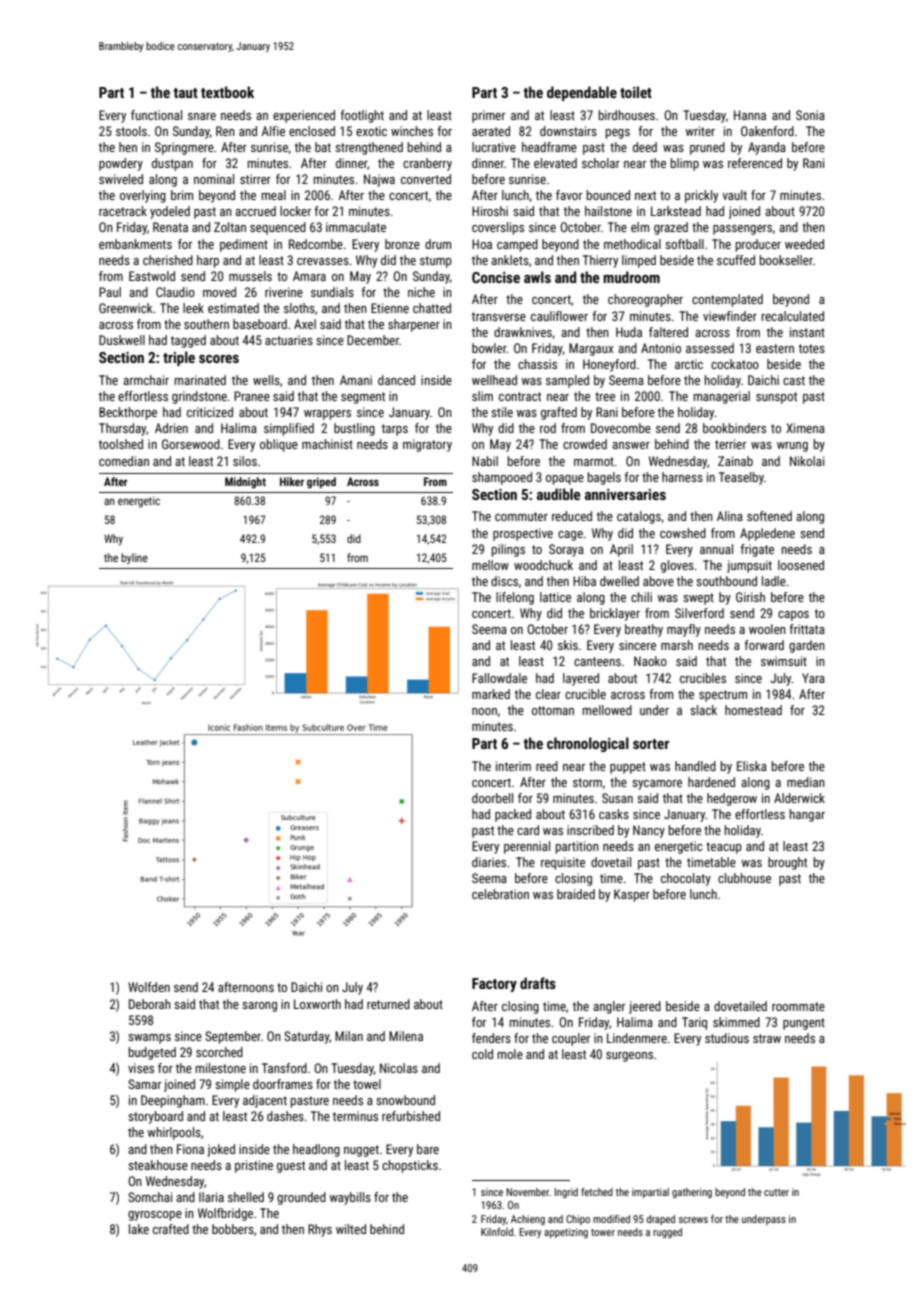  What do you see at coordinates (753, 710) in the screenshot?
I see `homestead` at bounding box center [753, 710].
